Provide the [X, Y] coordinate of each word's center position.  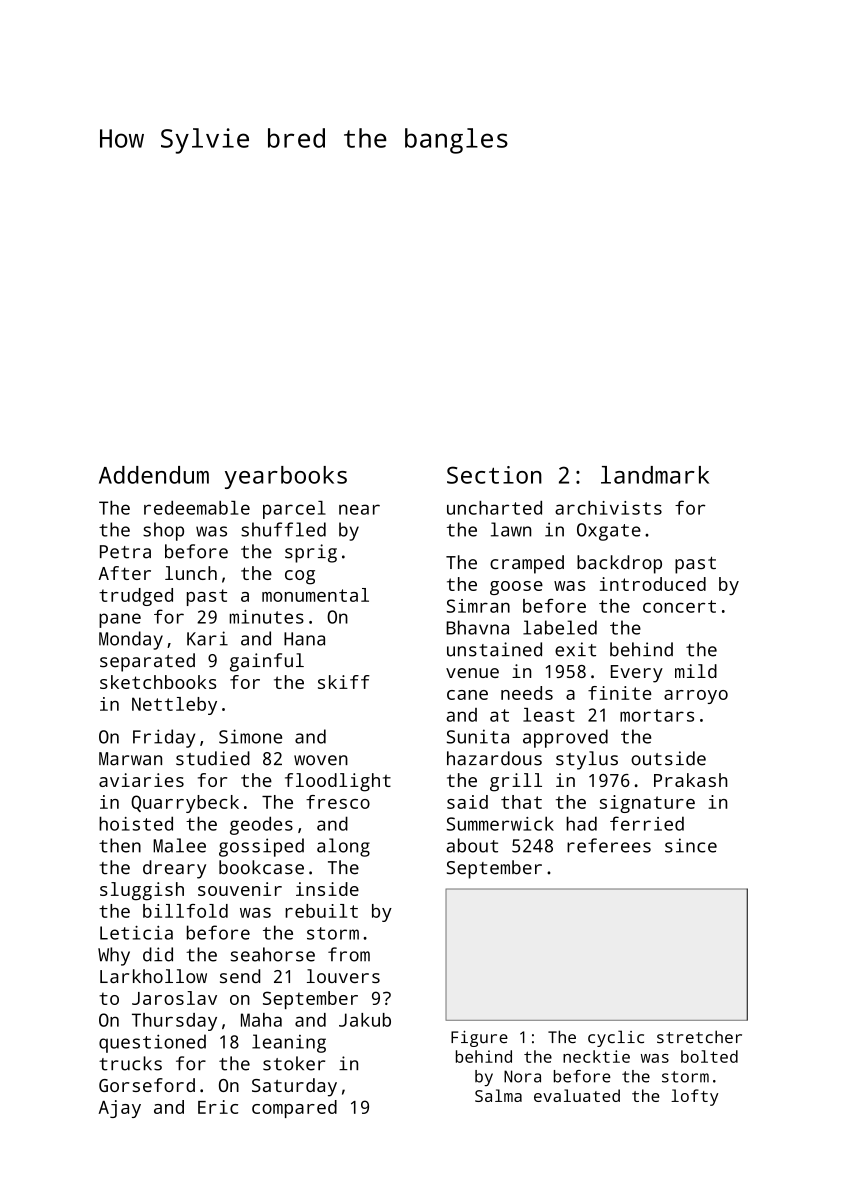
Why [114, 956]
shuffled [283, 529]
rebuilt [321, 911]
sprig [311, 553]
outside [668, 758]
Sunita [478, 736]
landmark [655, 475]
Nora [522, 1076]
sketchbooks [158, 682]
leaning [289, 1043]
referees [609, 845]
